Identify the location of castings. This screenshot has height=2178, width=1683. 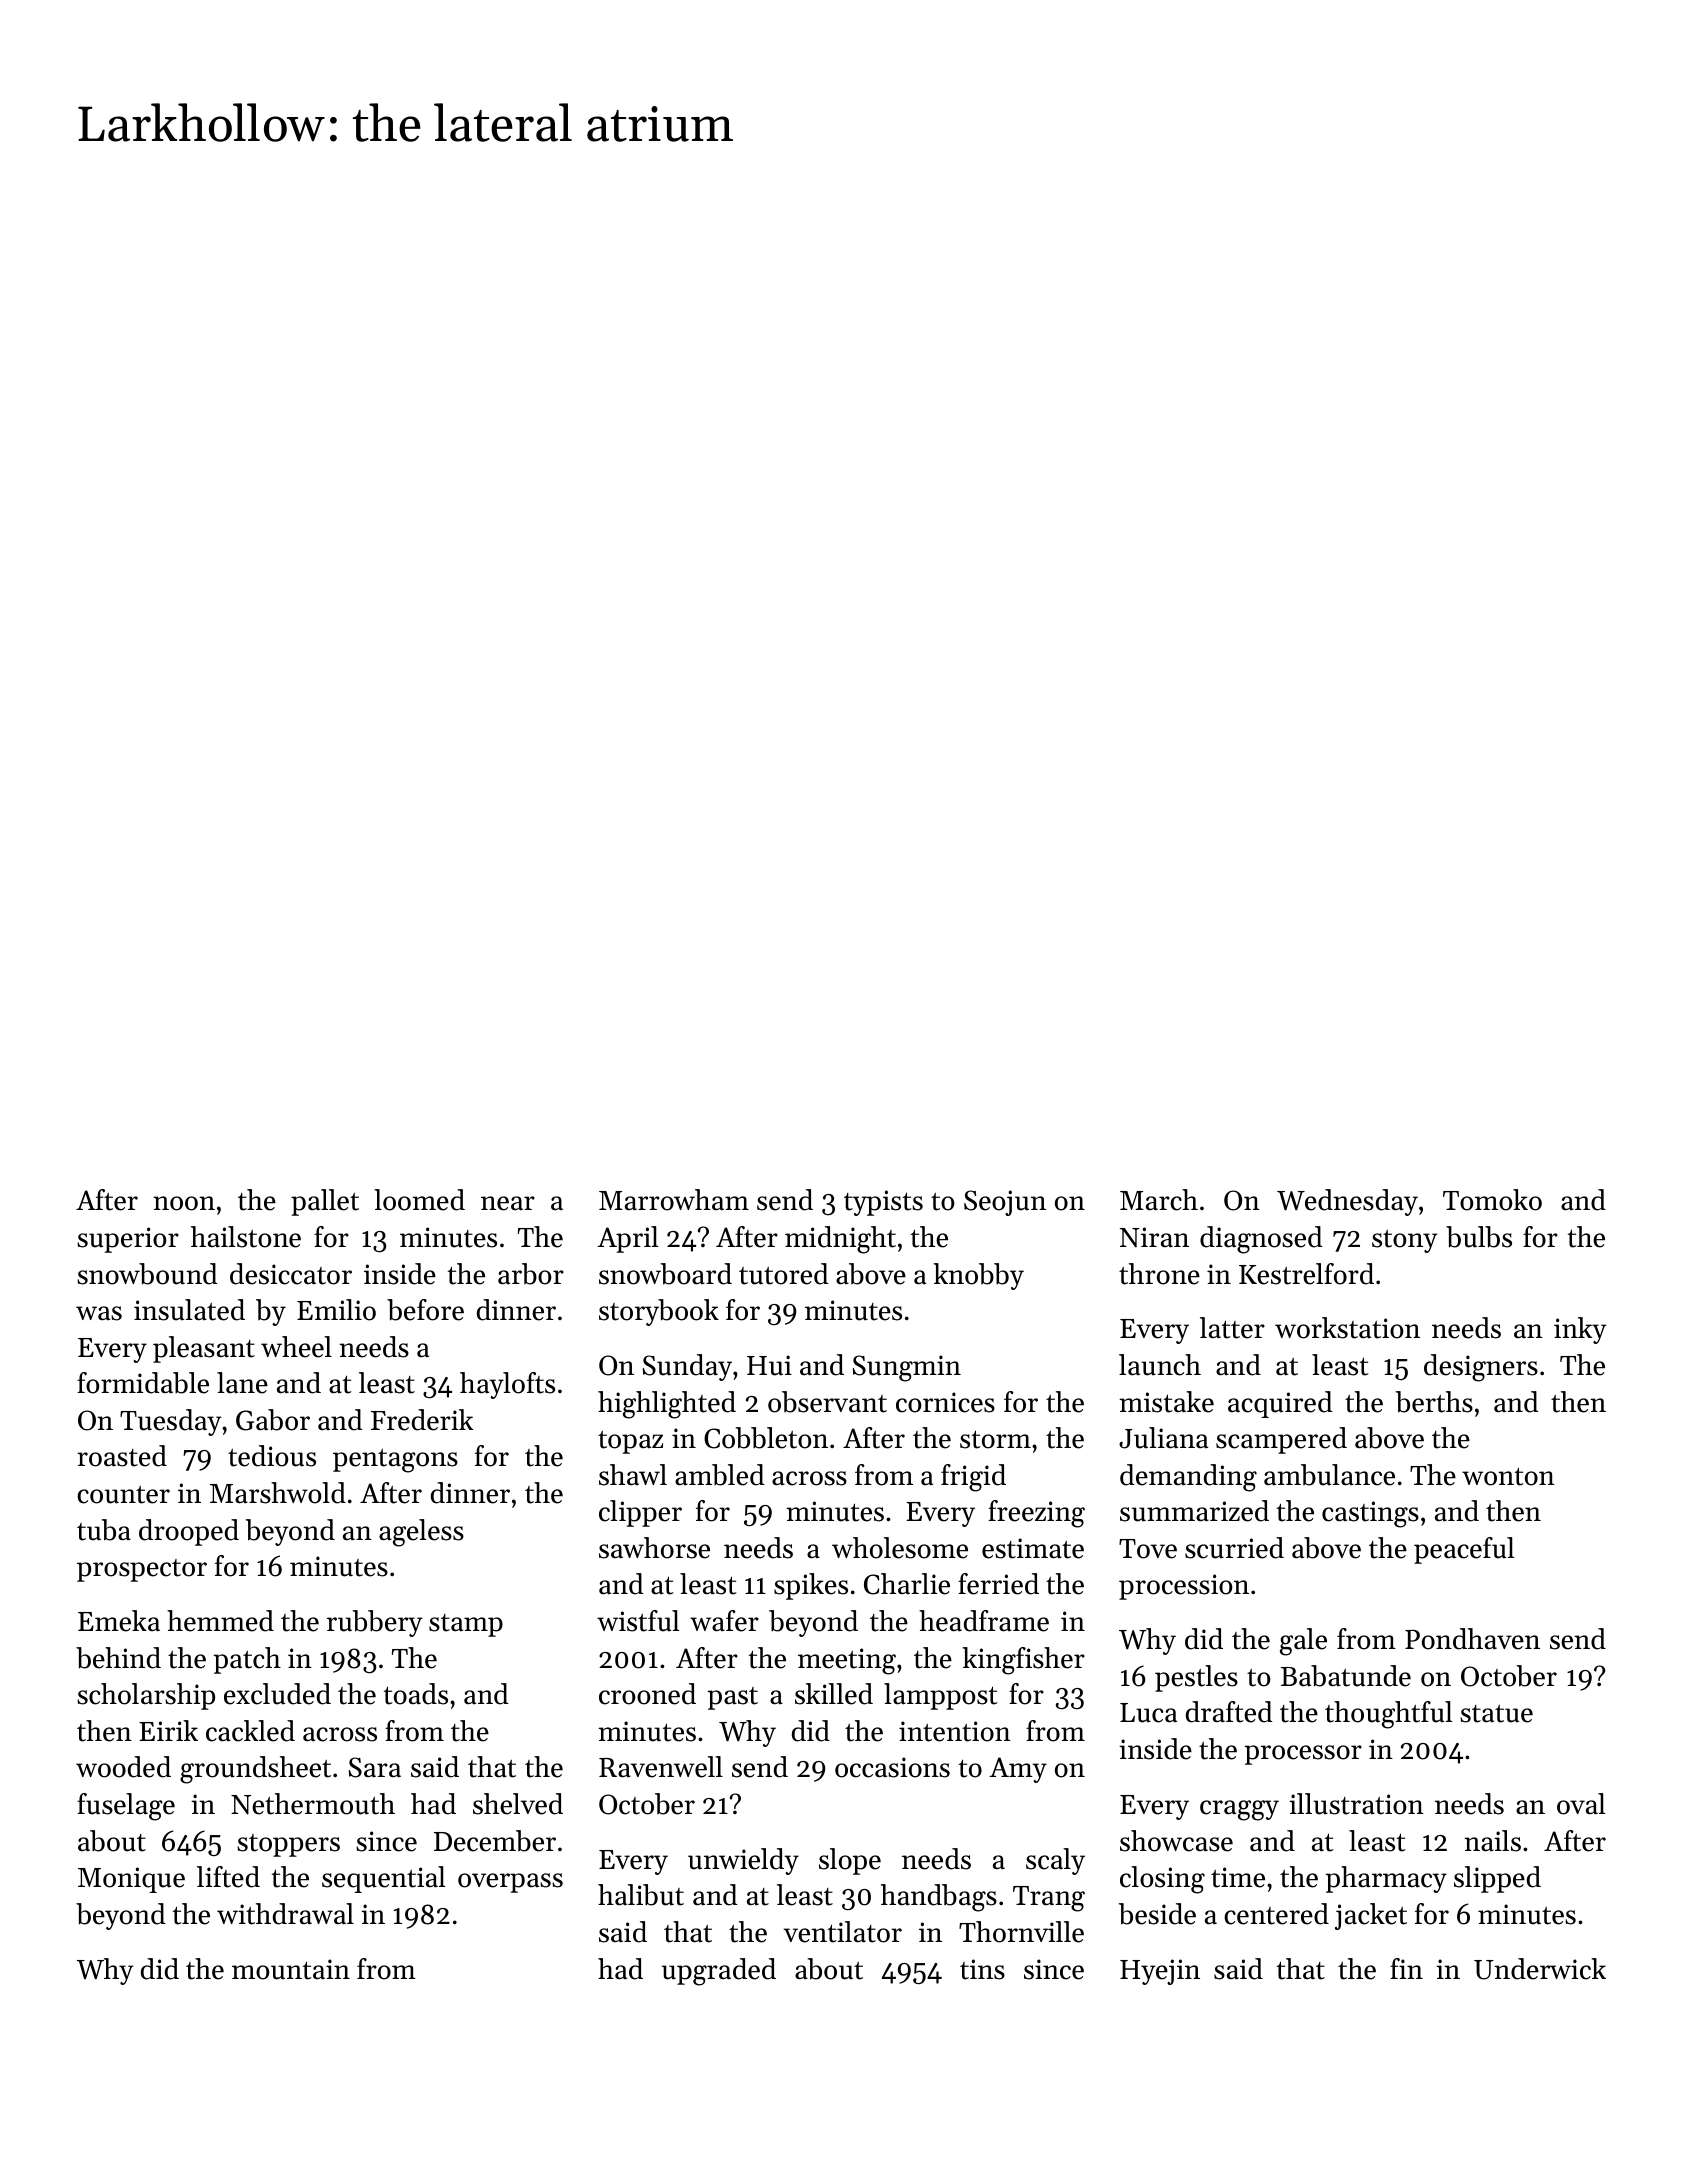
(1370, 1514).
